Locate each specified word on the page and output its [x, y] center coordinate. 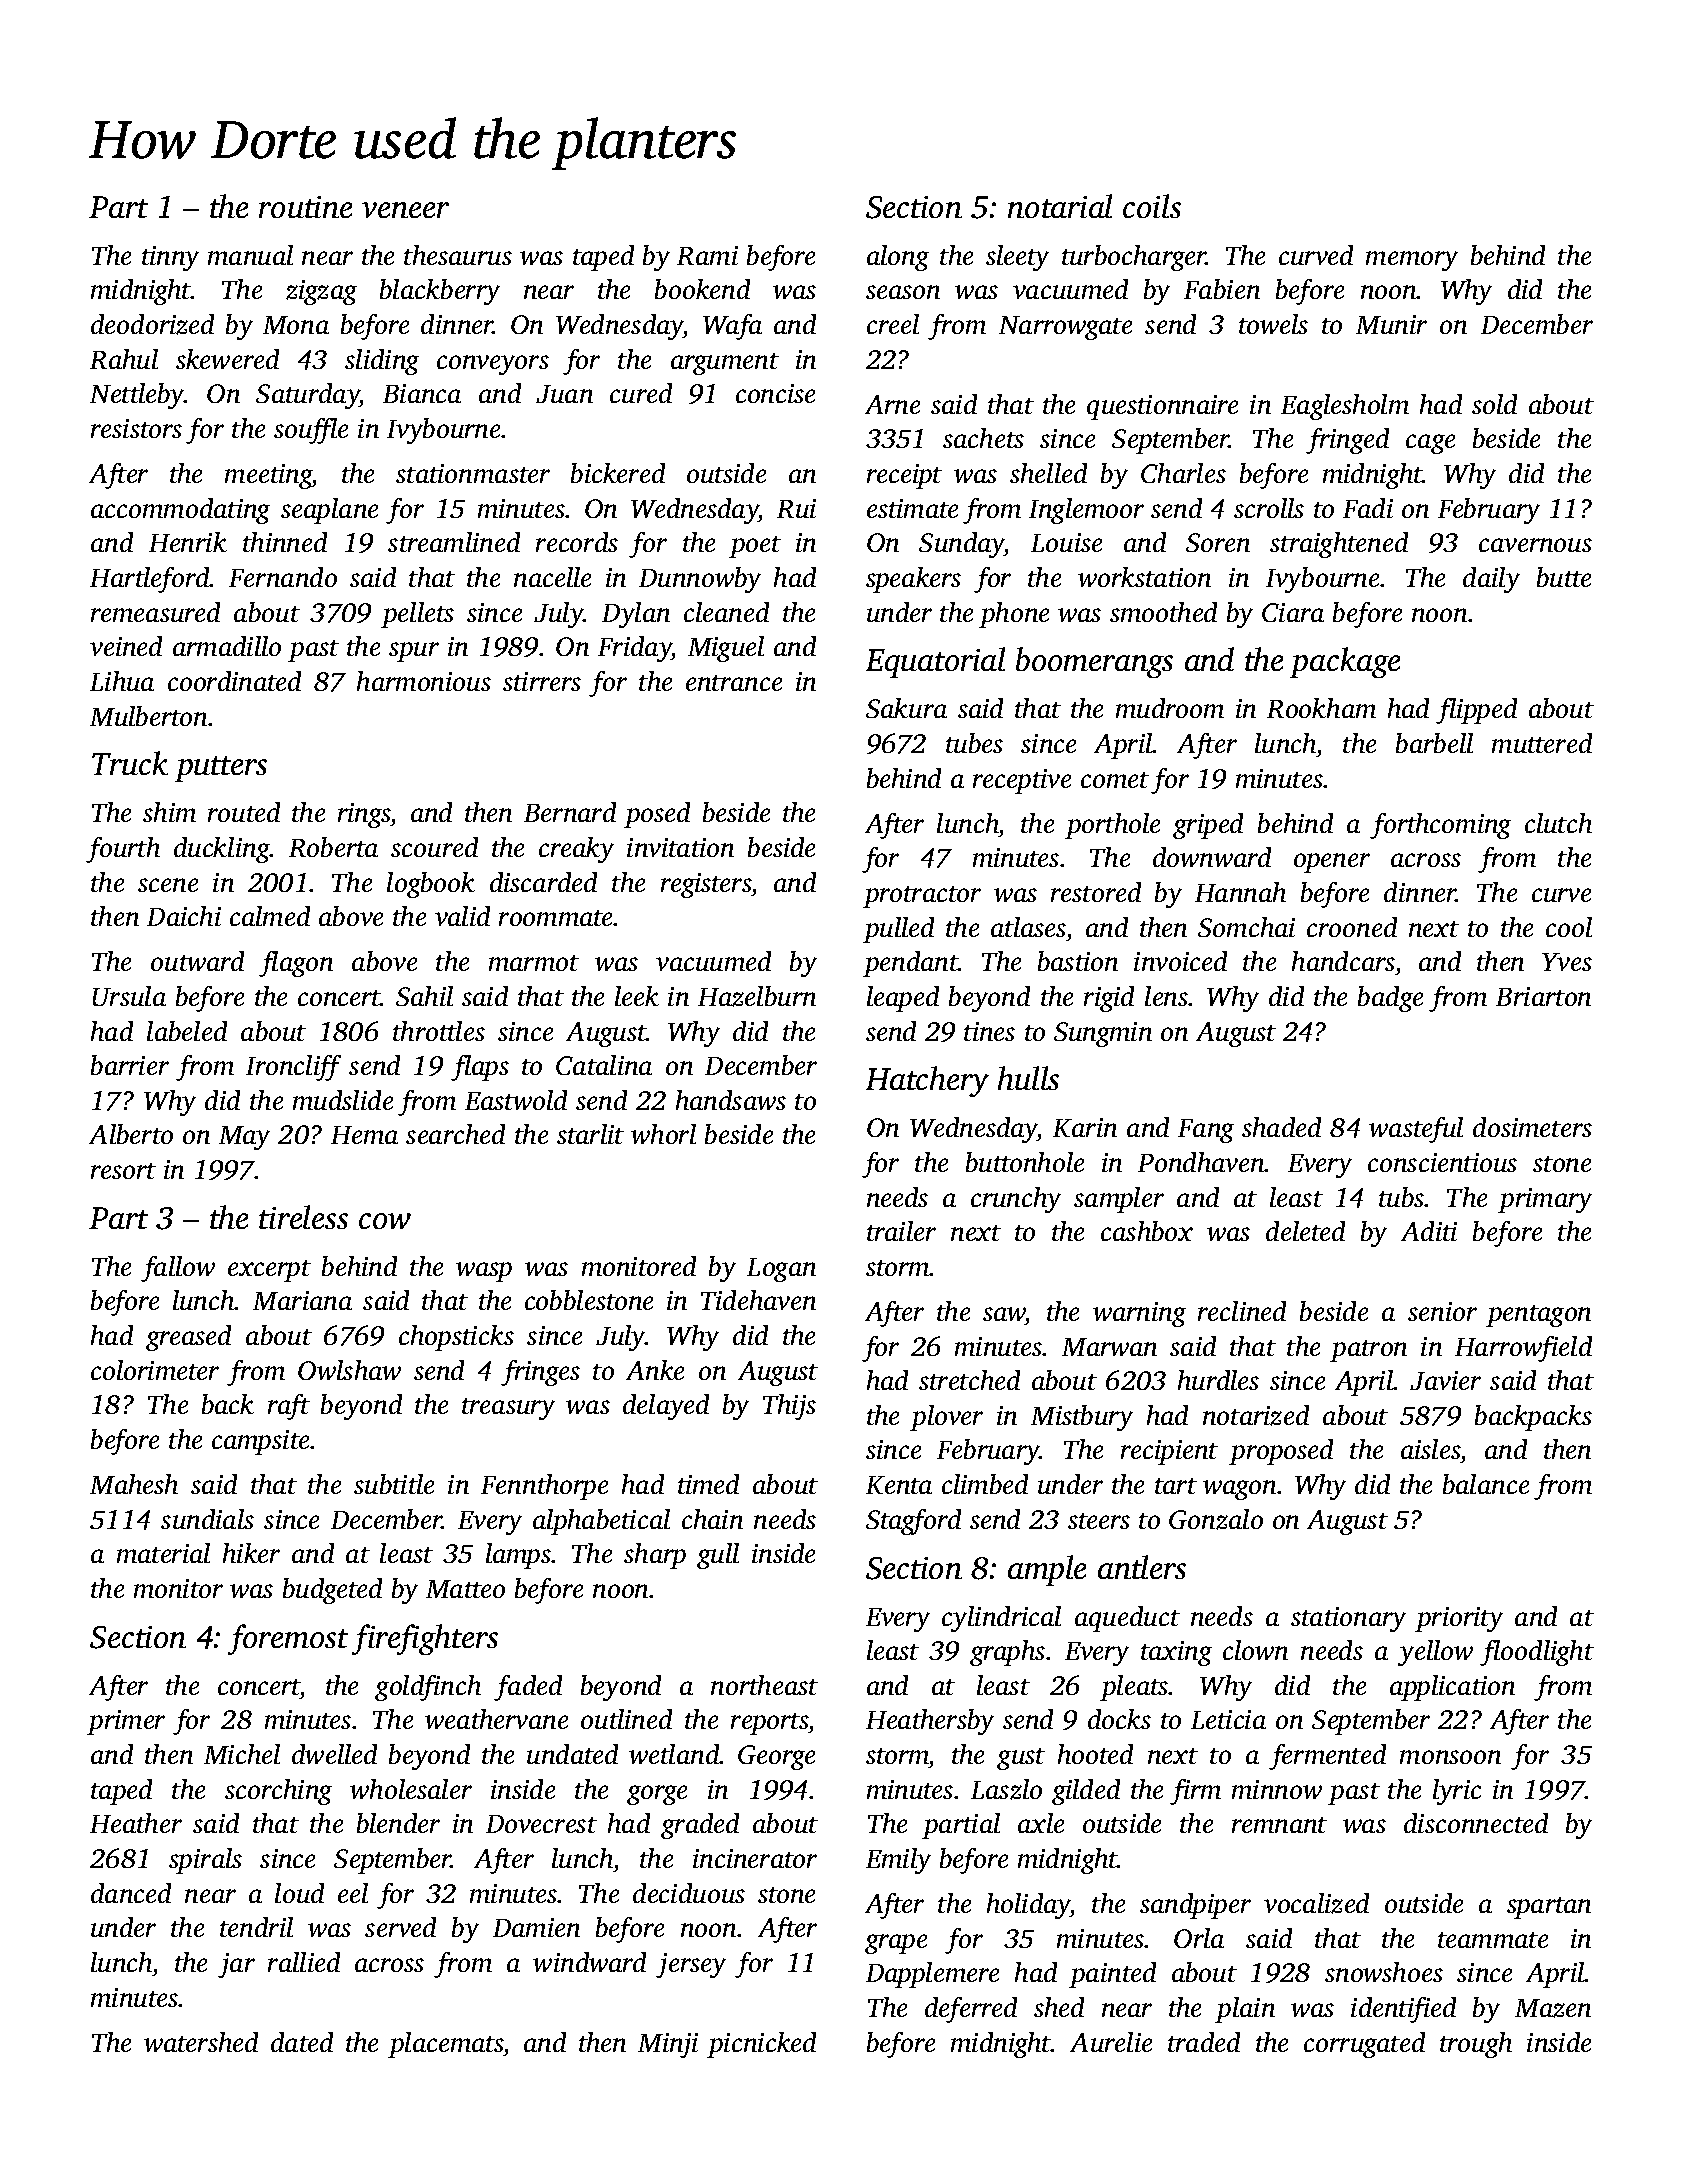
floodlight [1537, 1653]
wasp [484, 1272]
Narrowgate [1065, 328]
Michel [242, 1754]
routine [305, 207]
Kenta [899, 1485]
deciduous [689, 1893]
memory [1412, 261]
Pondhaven [1201, 1162]
